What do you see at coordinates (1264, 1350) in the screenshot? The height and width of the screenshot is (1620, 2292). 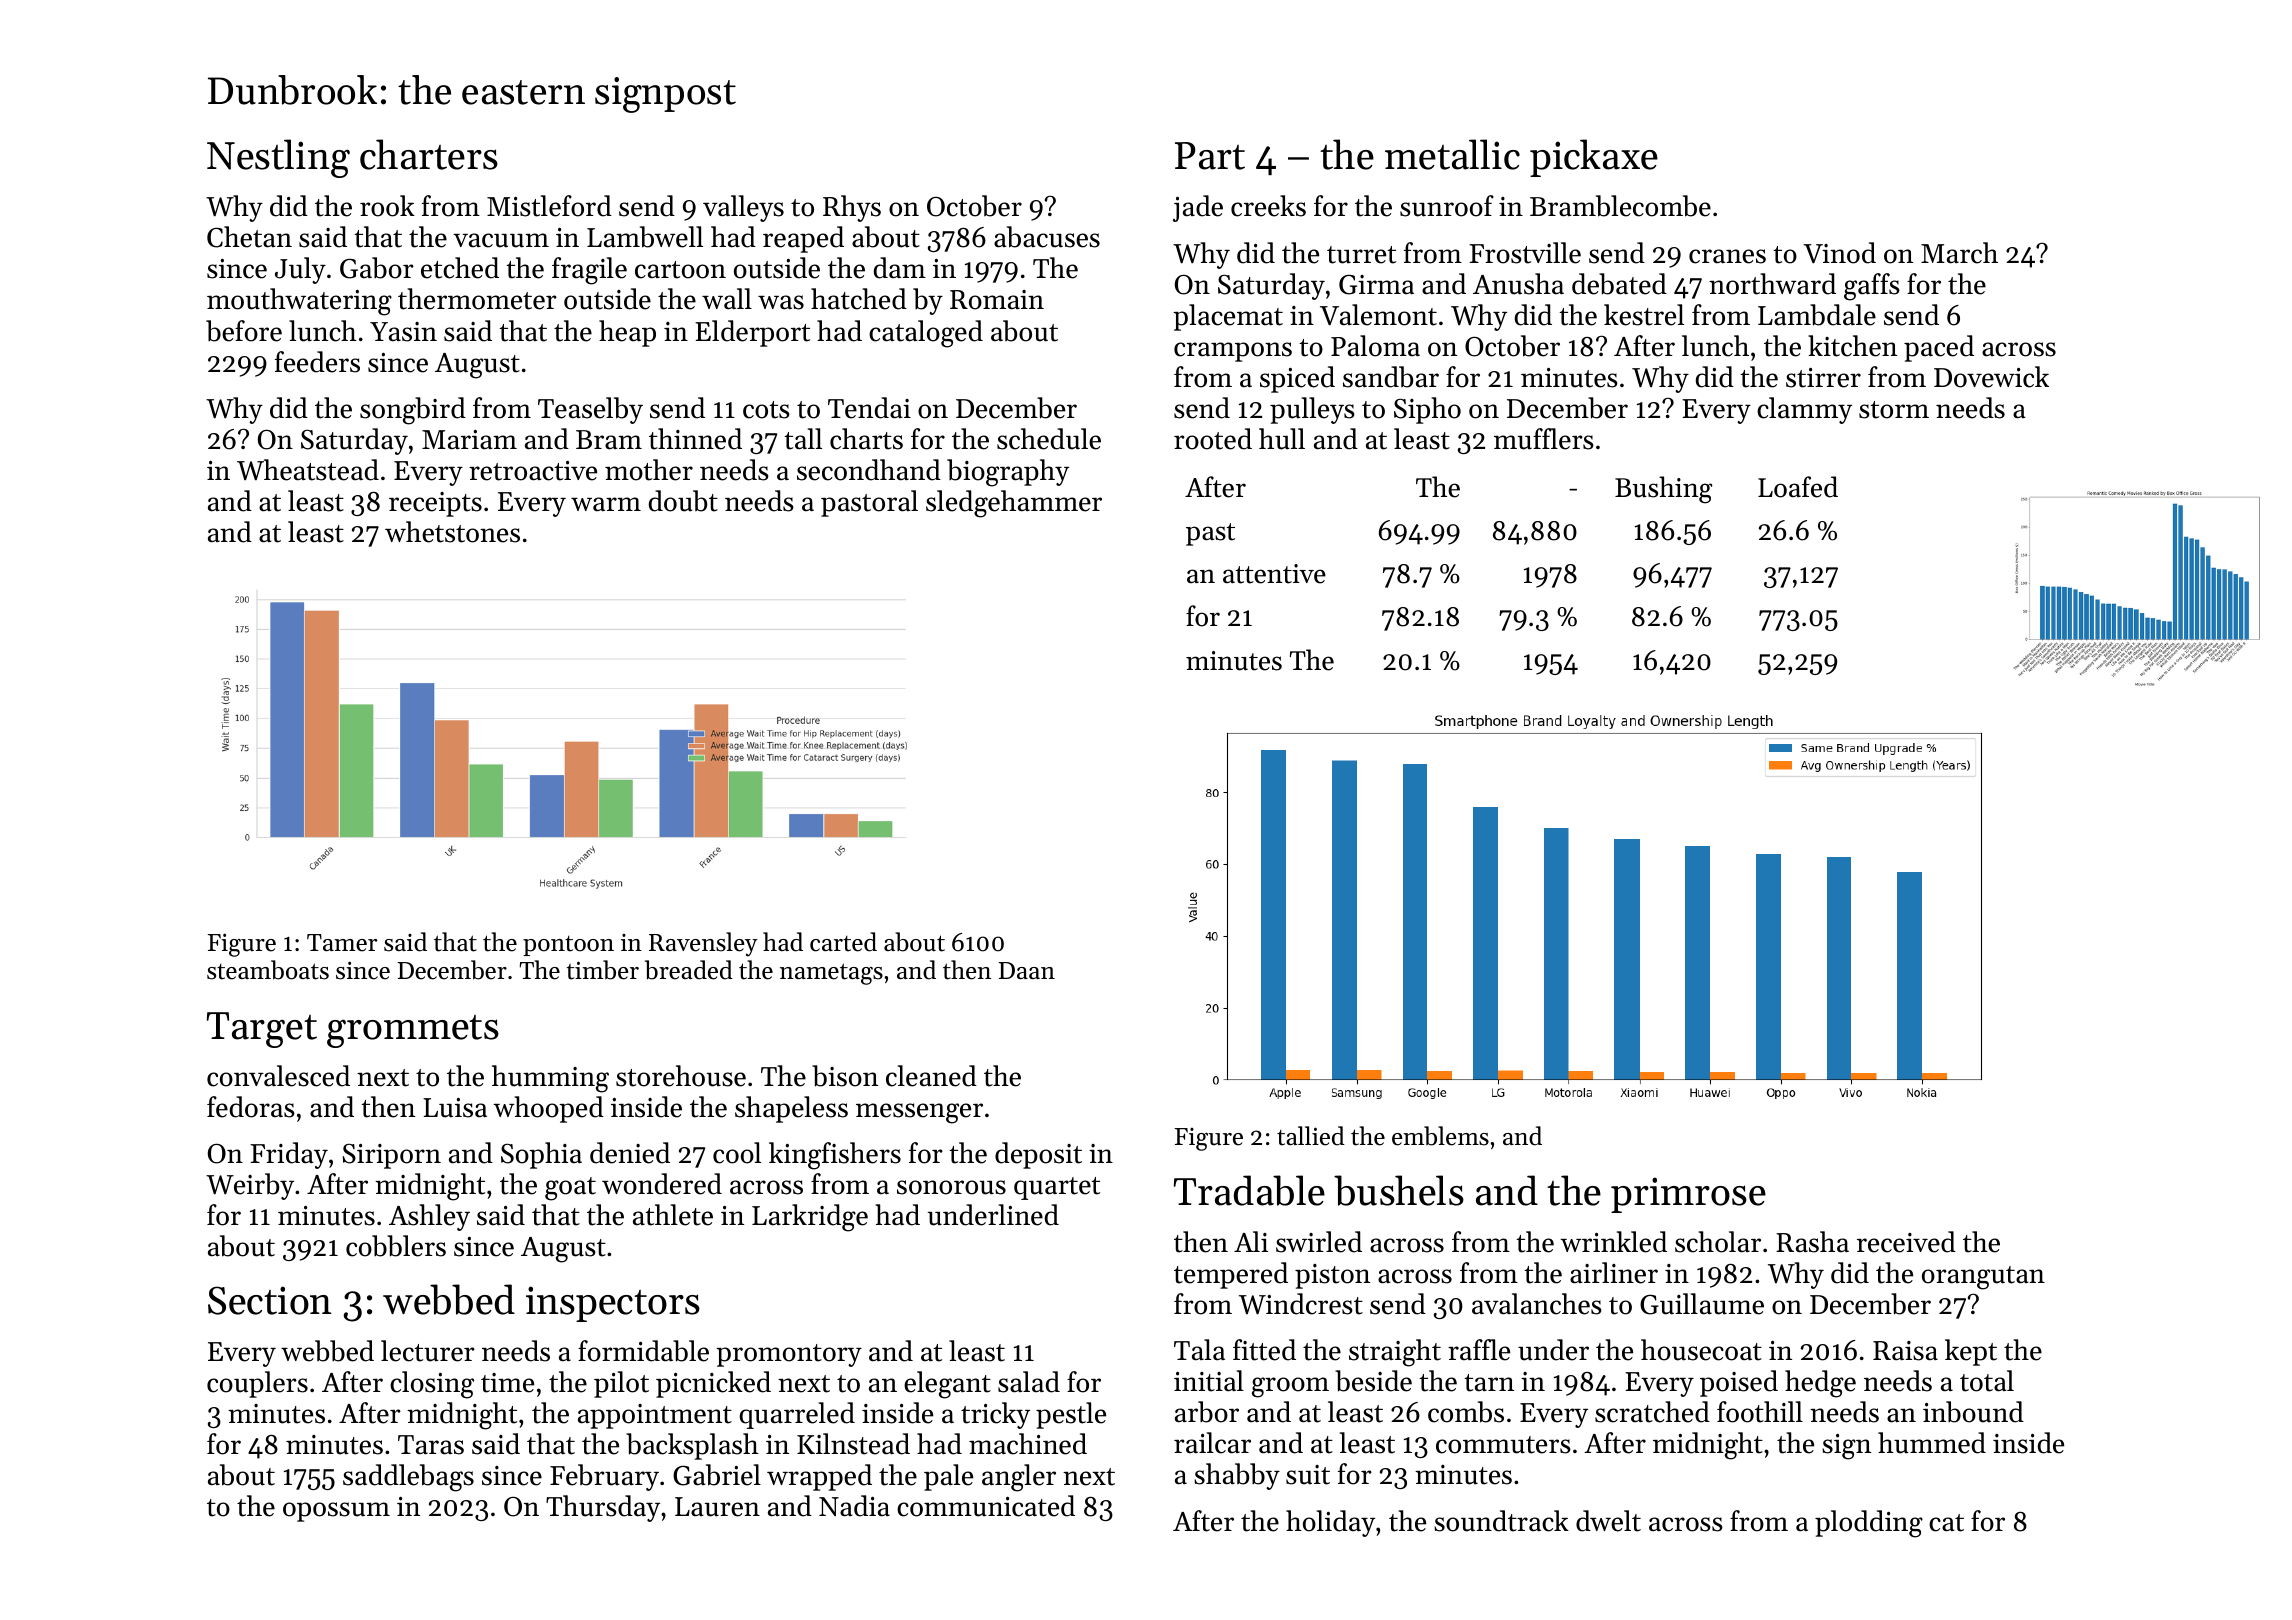 I see `fitted` at bounding box center [1264, 1350].
